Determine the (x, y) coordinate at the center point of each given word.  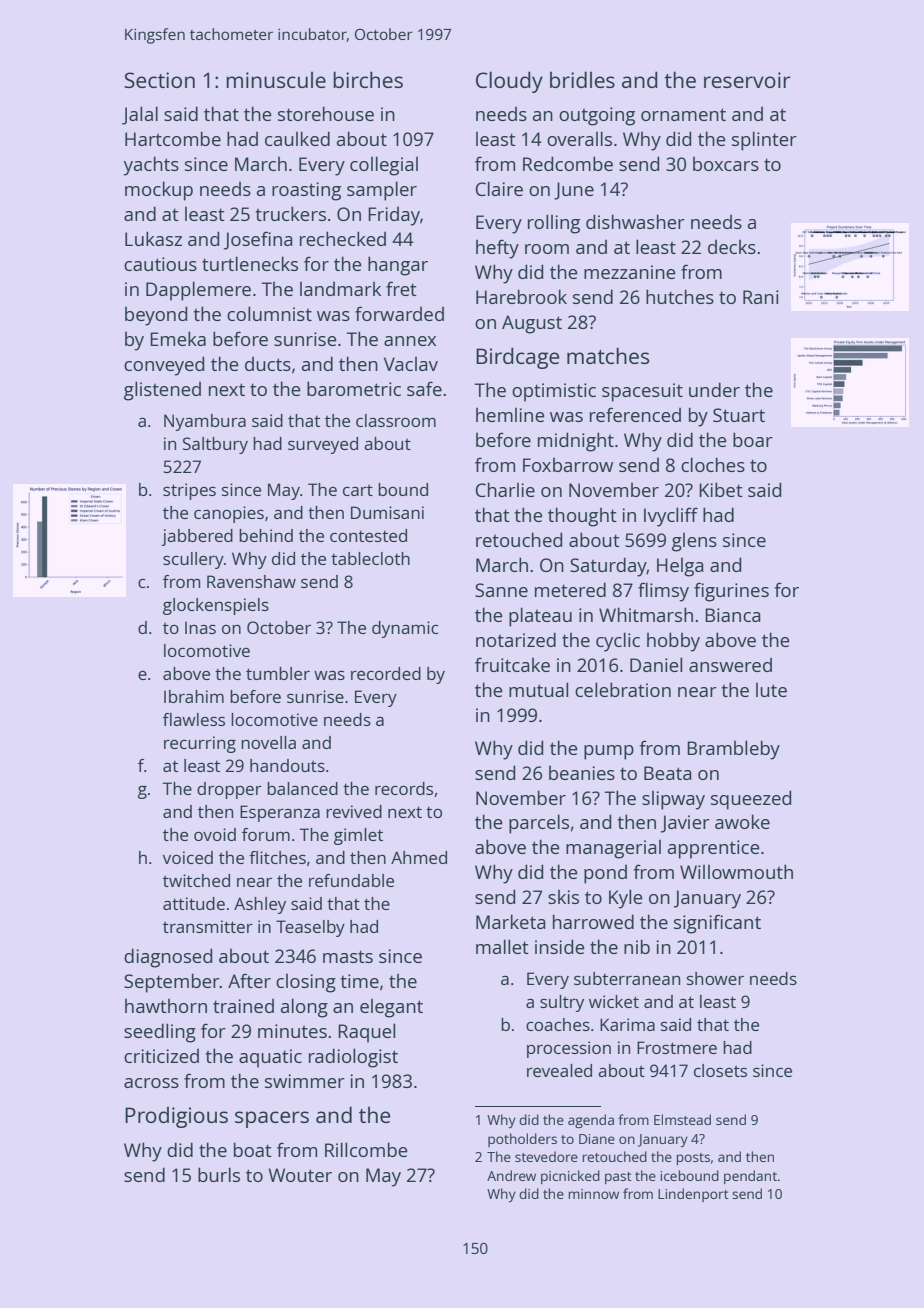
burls (219, 1174)
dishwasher (635, 221)
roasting (306, 191)
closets (720, 1070)
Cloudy (509, 82)
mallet (502, 946)
